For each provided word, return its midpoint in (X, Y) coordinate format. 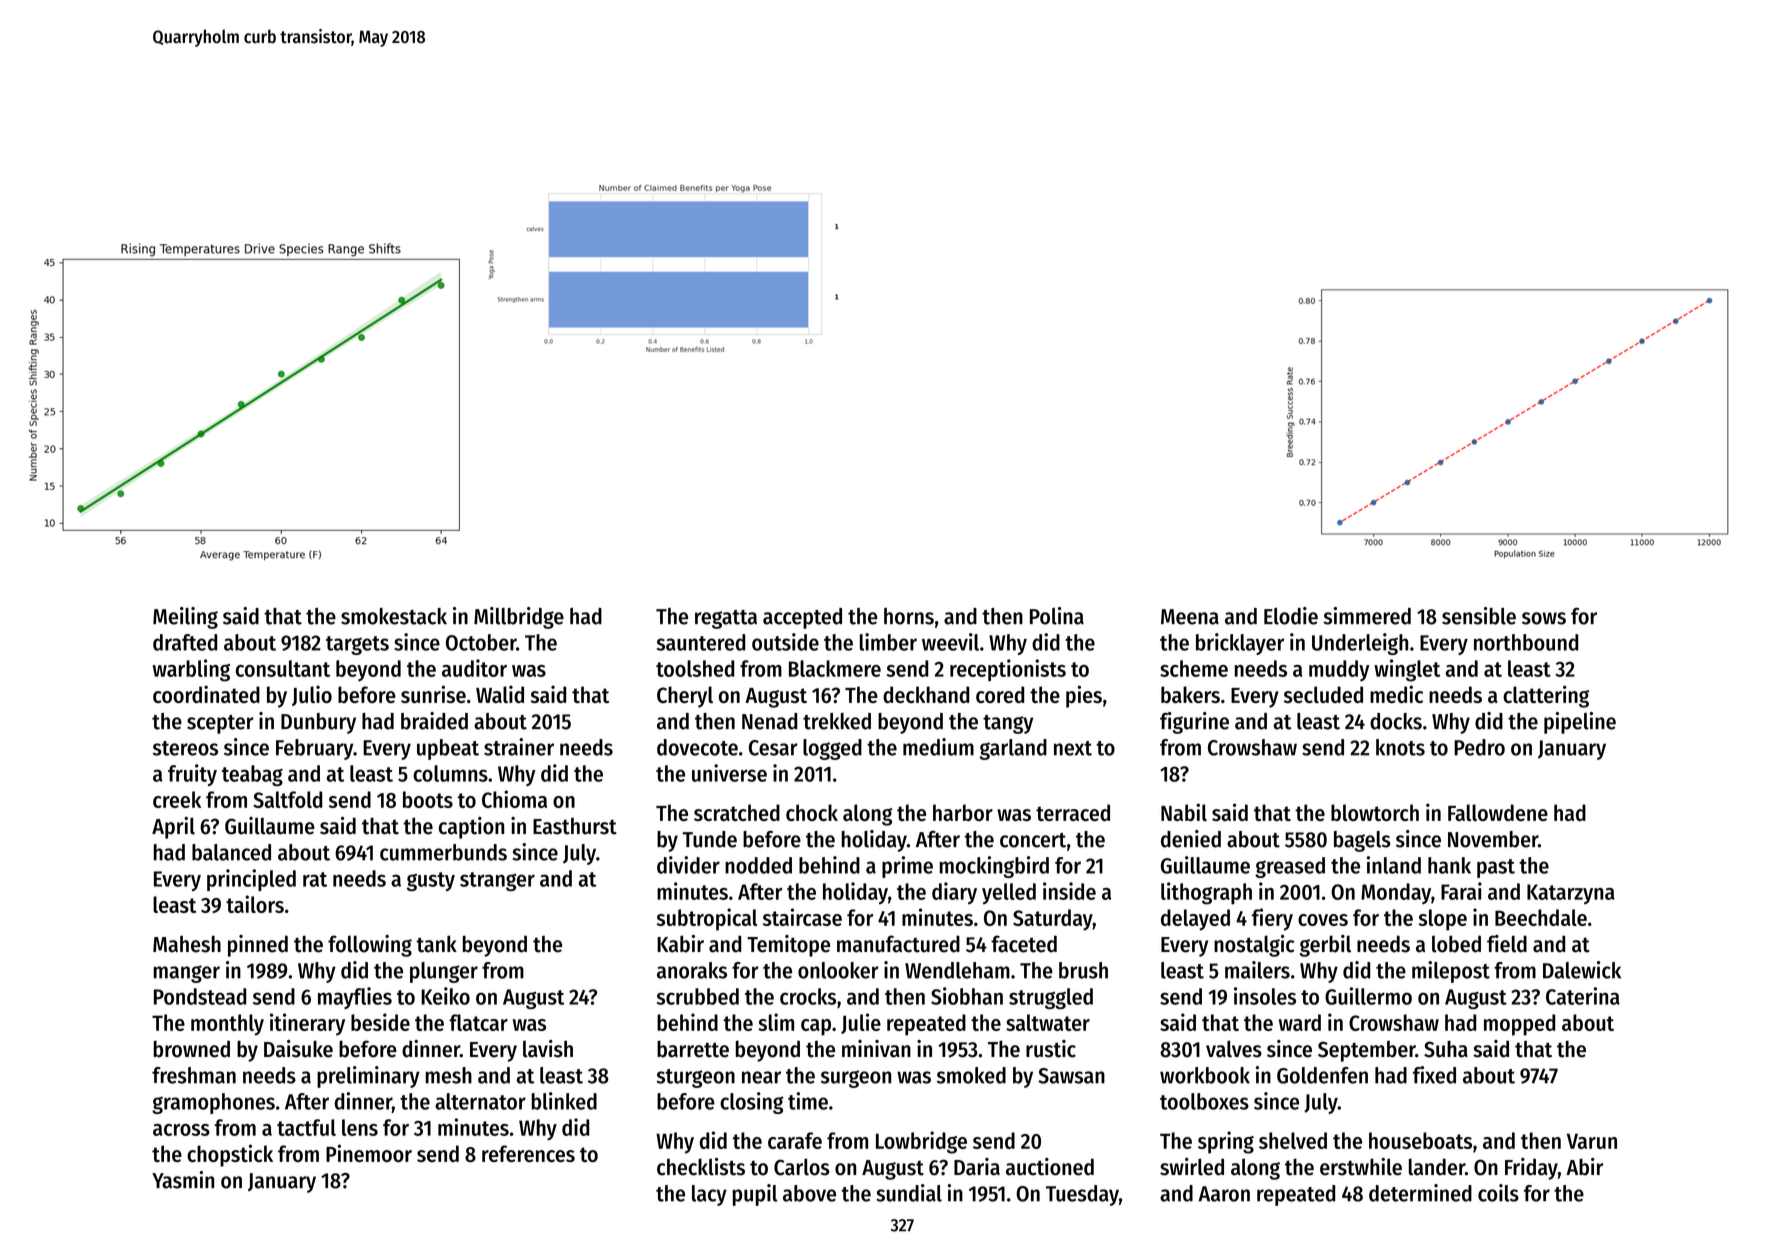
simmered (1367, 616)
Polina (1057, 616)
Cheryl (685, 697)
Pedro (1479, 747)
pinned (258, 946)
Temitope (788, 946)
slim (776, 1022)
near (761, 1077)
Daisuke (298, 1049)
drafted (185, 642)
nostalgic (1254, 946)
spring (1226, 1142)
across (181, 1130)
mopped (1519, 1025)
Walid (500, 694)
